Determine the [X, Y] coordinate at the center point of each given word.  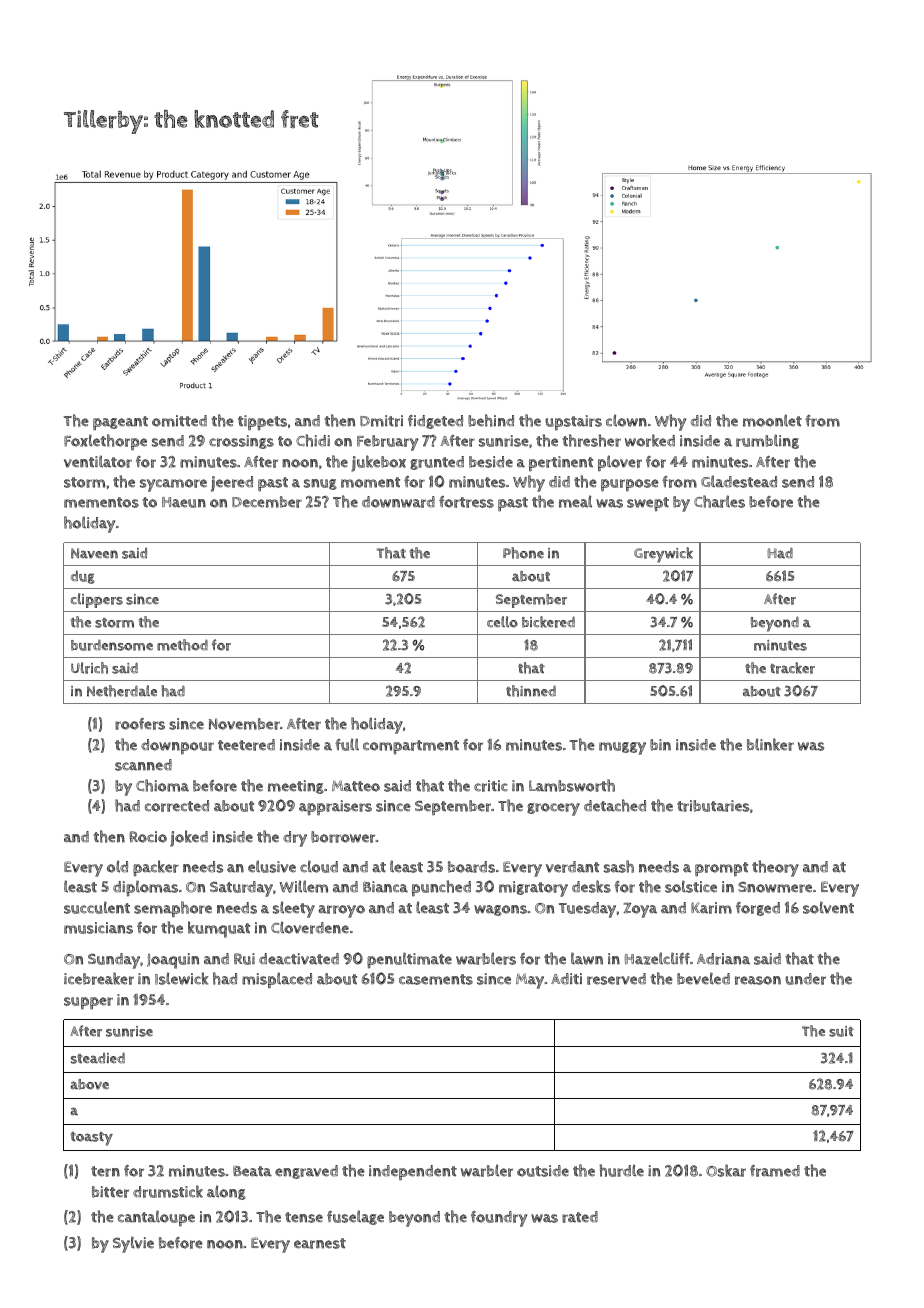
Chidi [313, 440]
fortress [466, 502]
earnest [320, 1243]
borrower [343, 837]
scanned [143, 765]
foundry [499, 1219]
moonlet [772, 420]
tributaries [713, 806]
